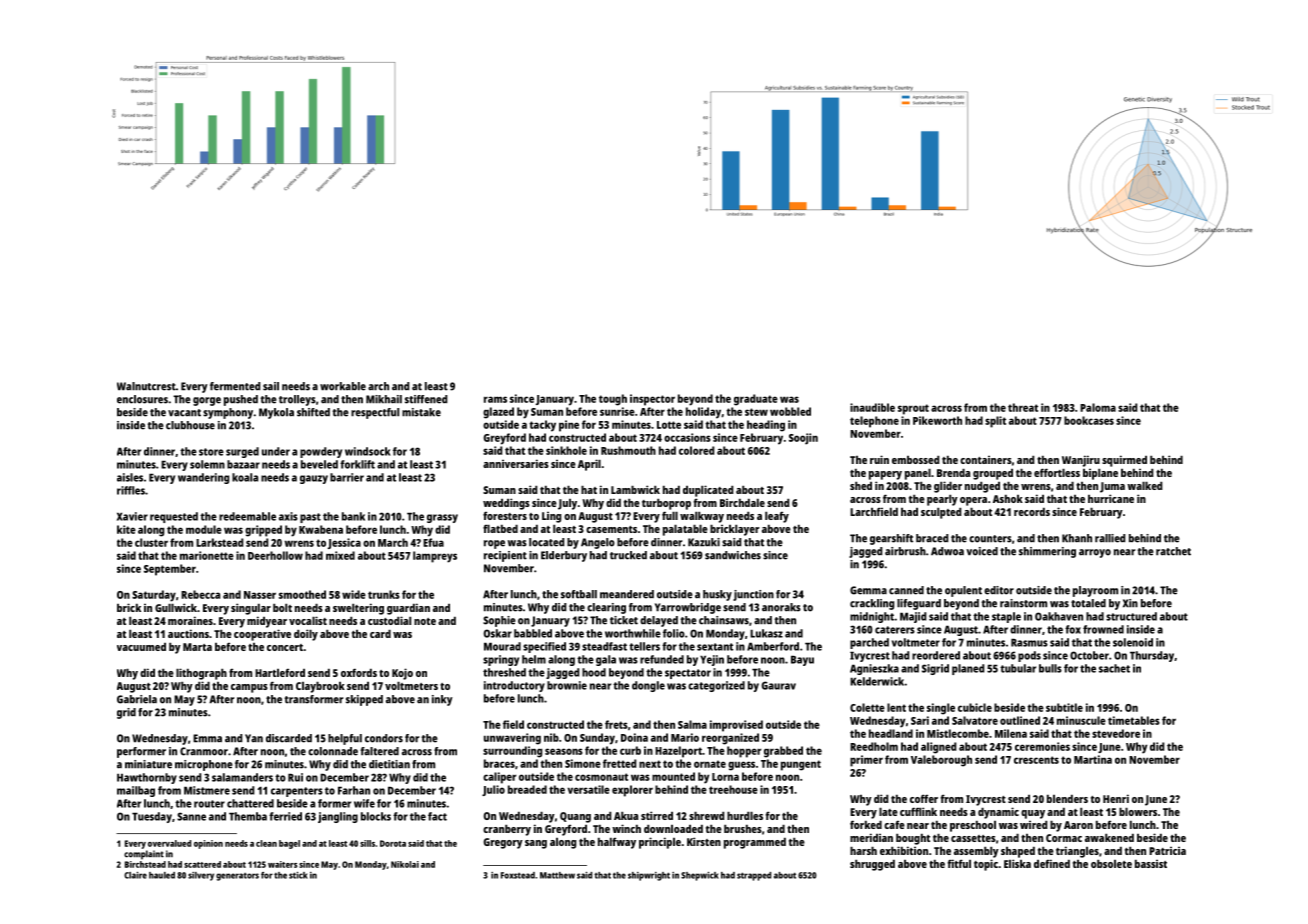  What do you see at coordinates (756, 400) in the screenshot?
I see `graduate` at bounding box center [756, 400].
